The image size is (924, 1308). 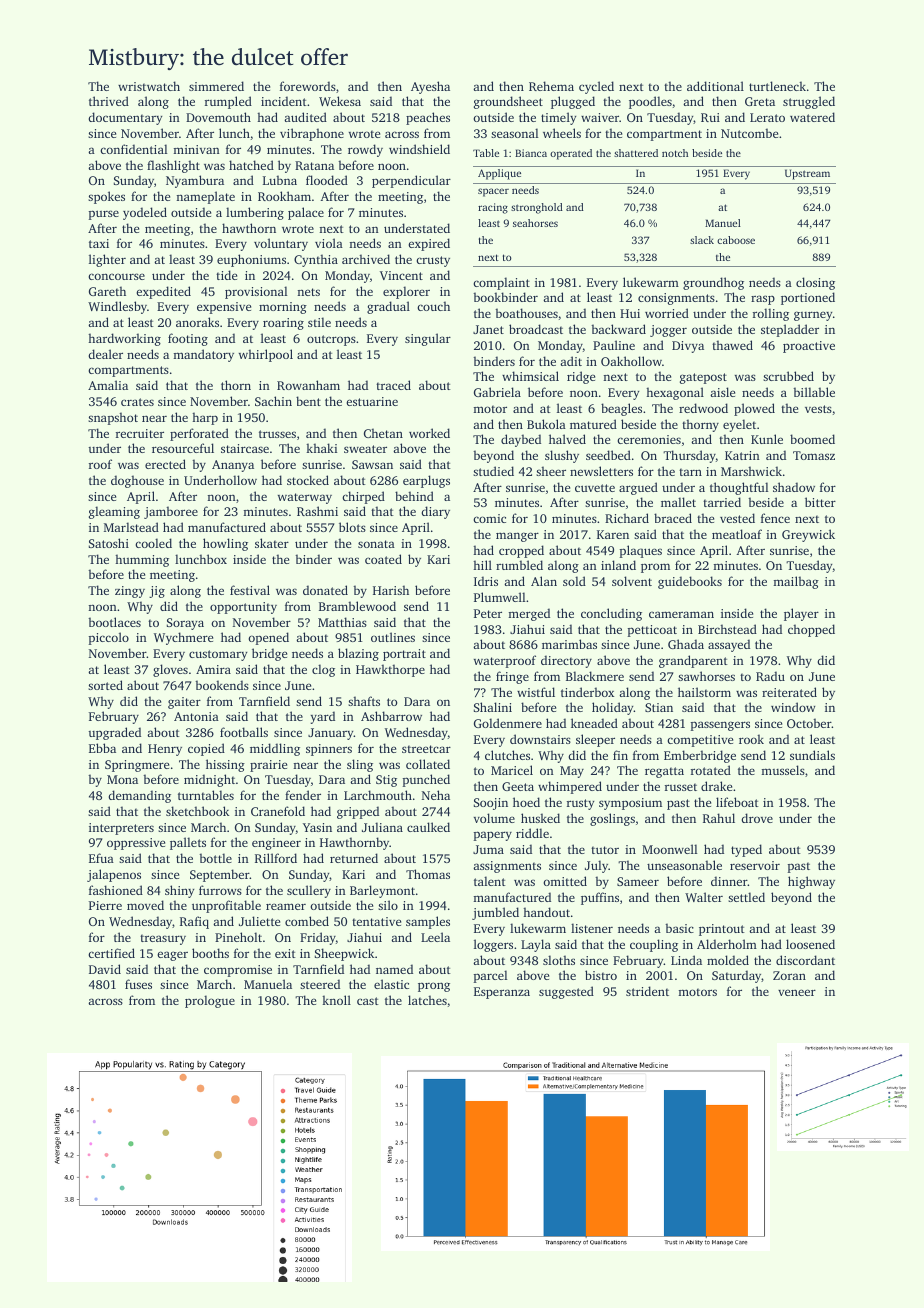 What do you see at coordinates (105, 969) in the page?
I see `David` at bounding box center [105, 969].
